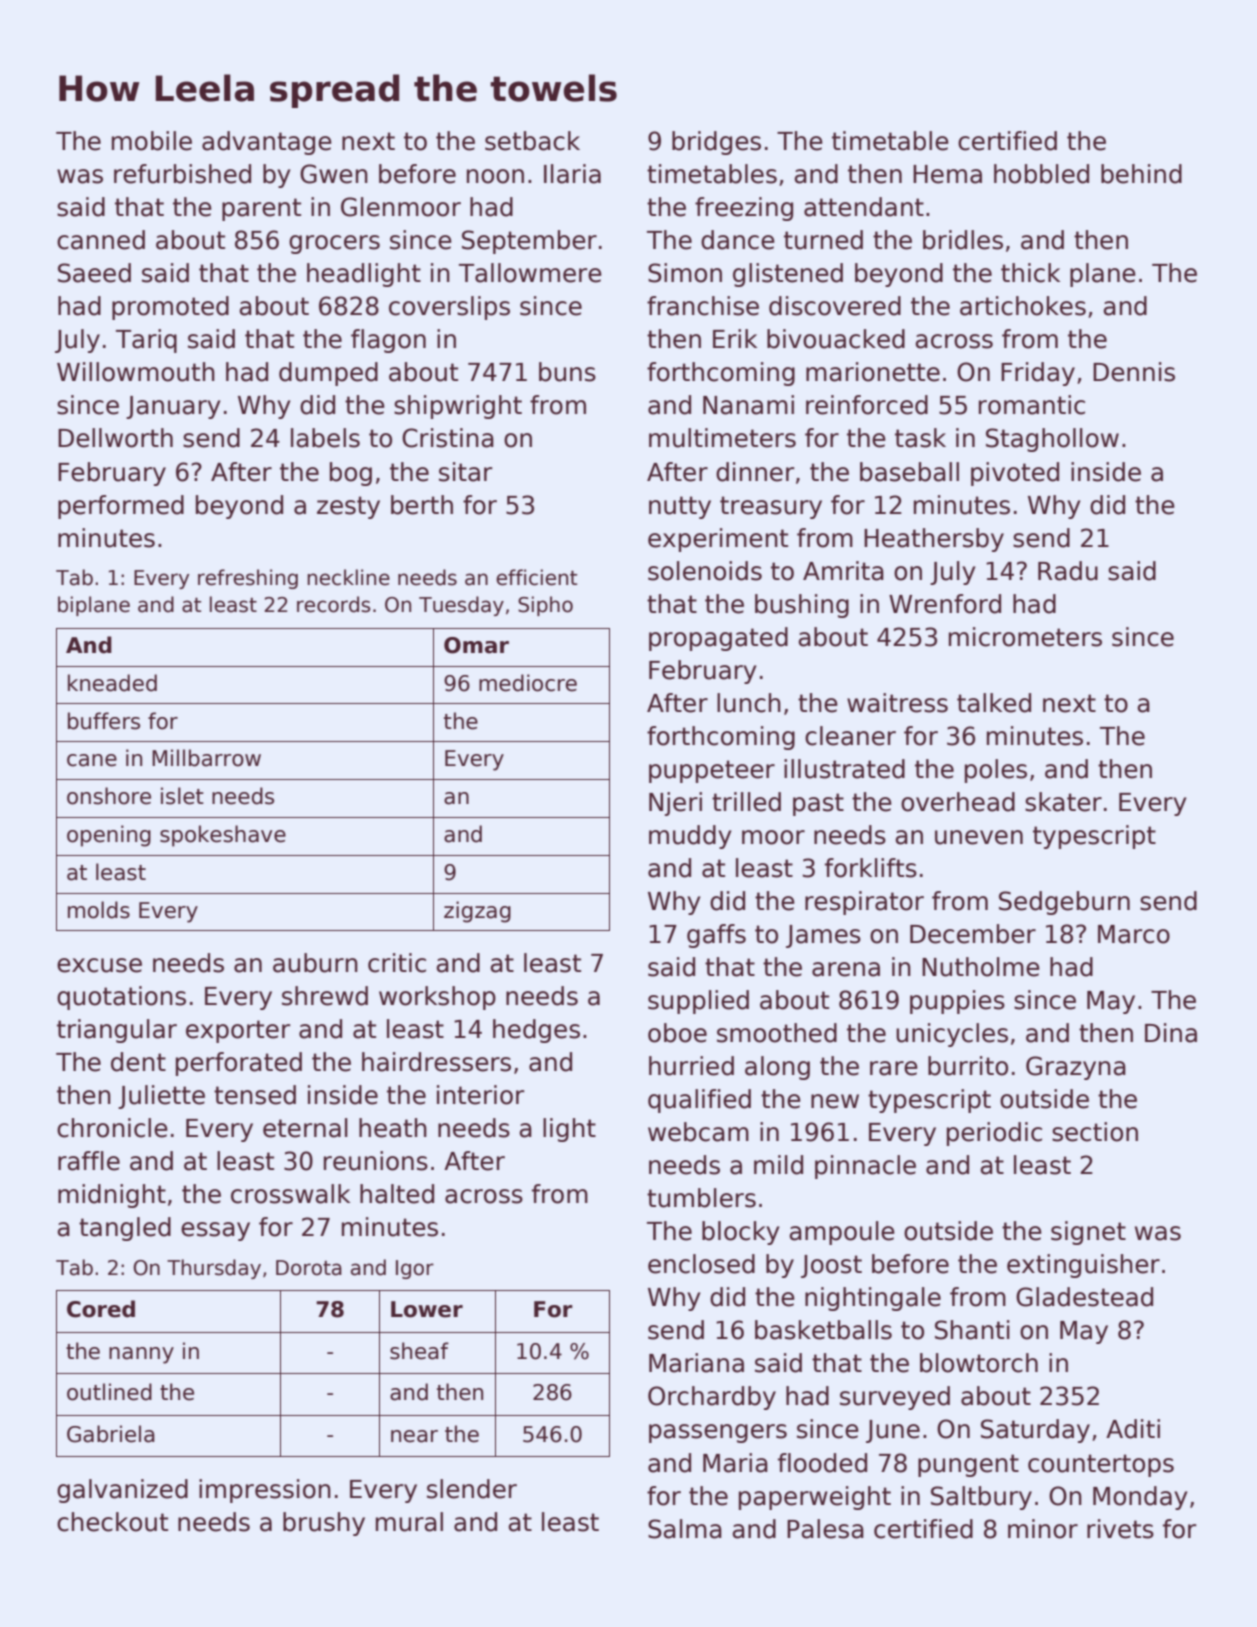 The height and width of the page is (1627, 1257). Describe the element at coordinates (1171, 1033) in the page. I see `Dina` at that location.
